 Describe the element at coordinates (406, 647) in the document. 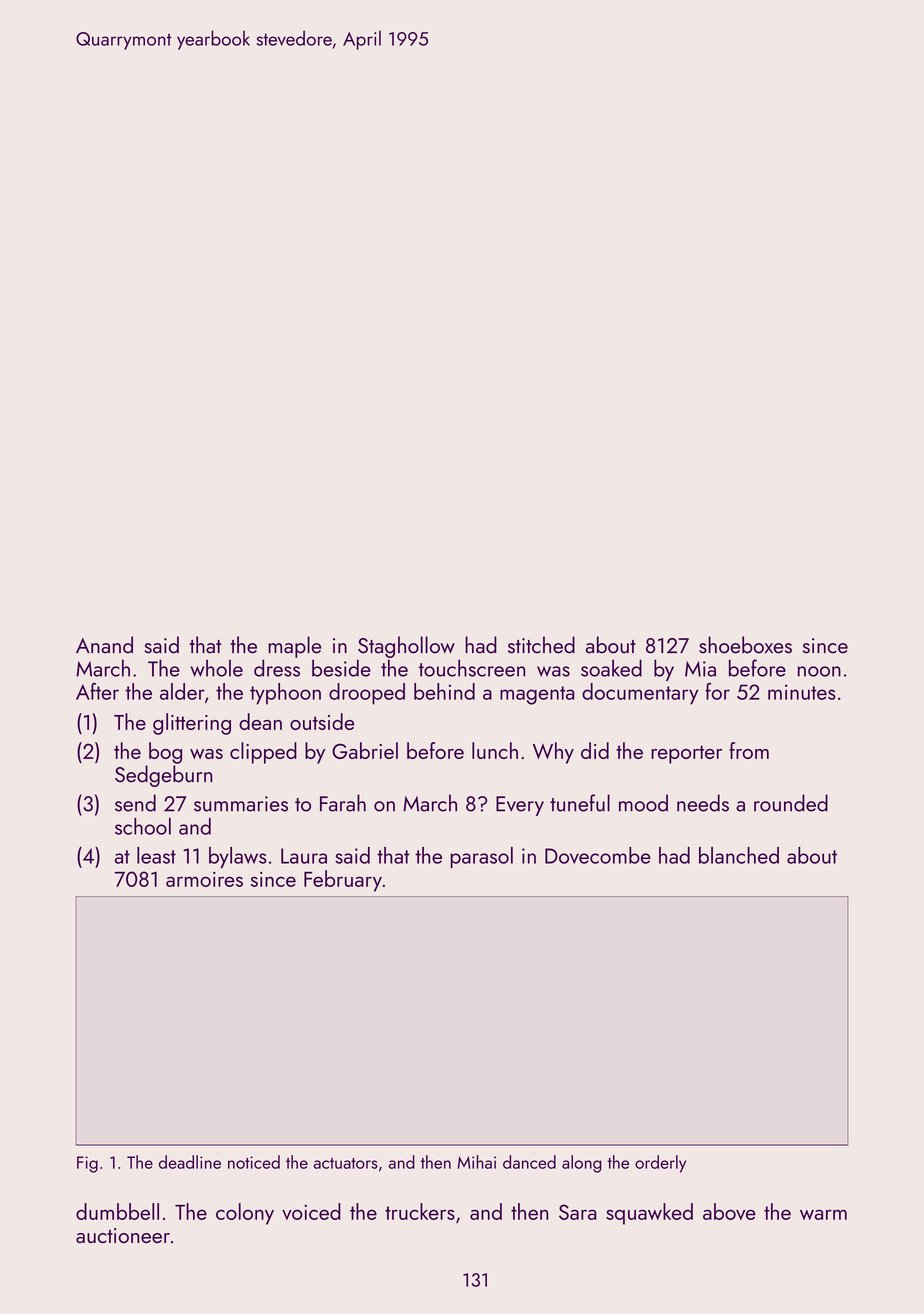

I see `Staghollow` at that location.
